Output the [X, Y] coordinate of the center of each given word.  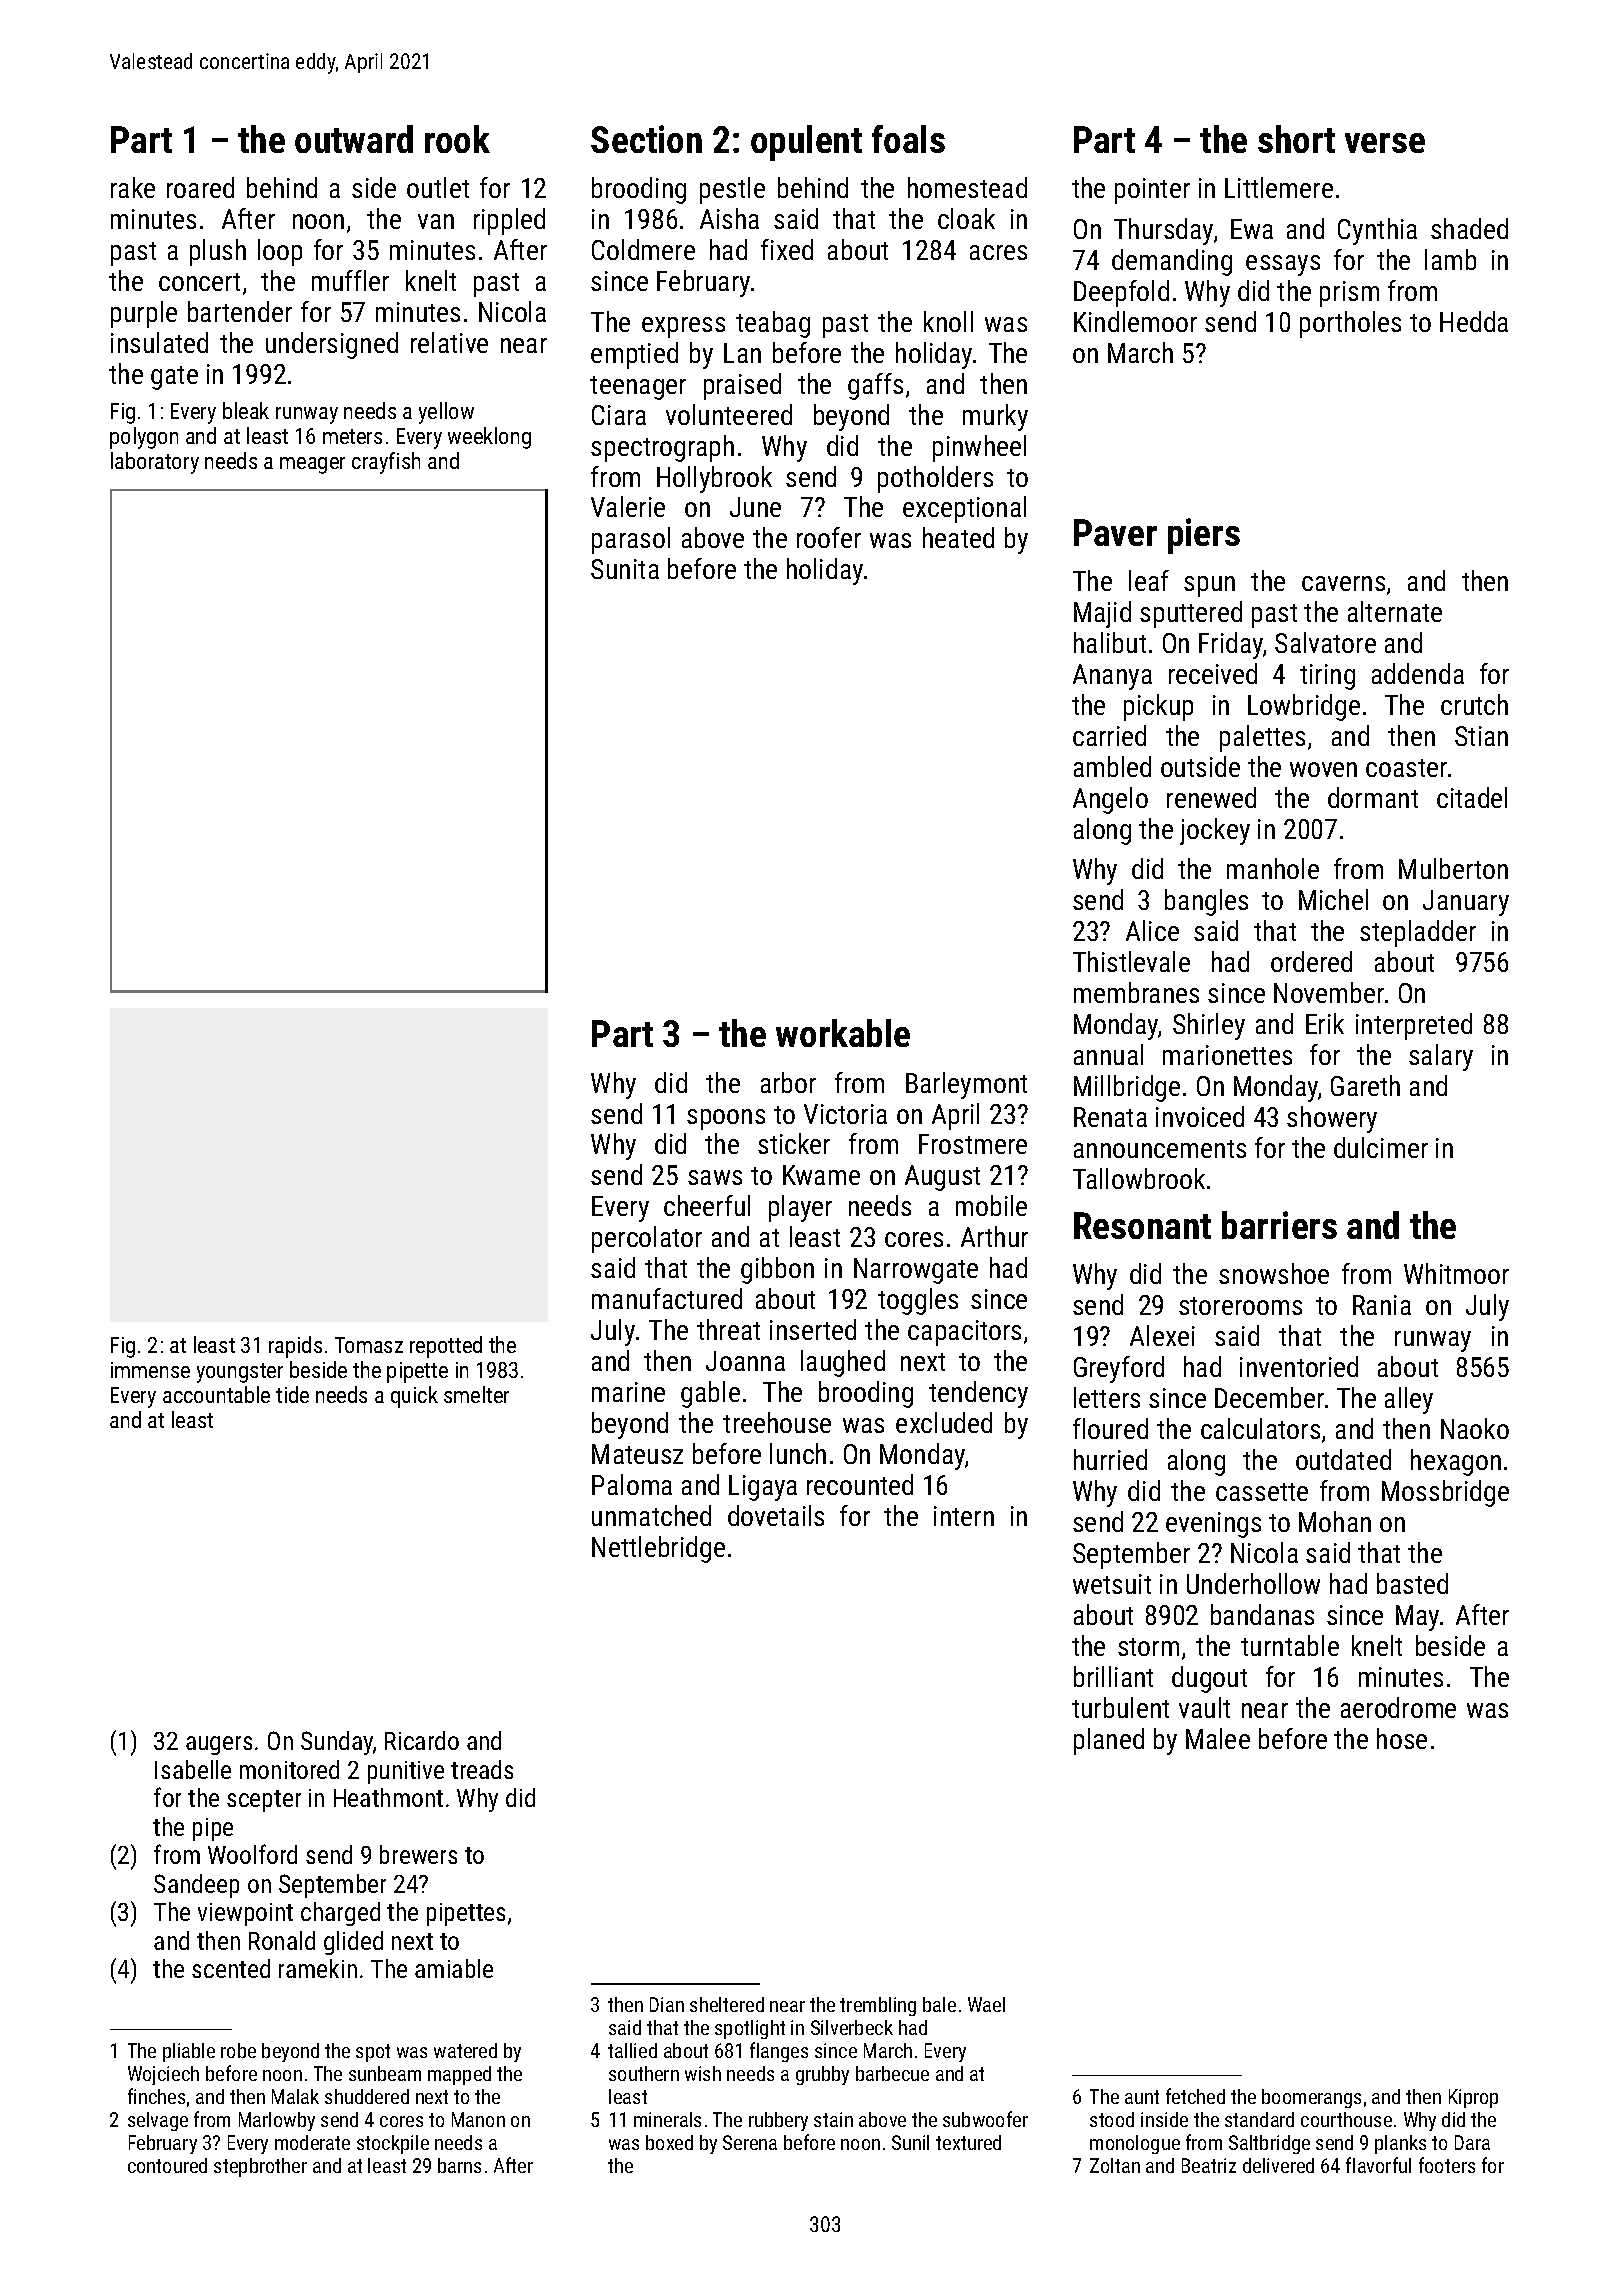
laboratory [155, 463]
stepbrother [260, 2167]
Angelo [1110, 800]
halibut [1110, 642]
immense [150, 1370]
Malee [1218, 1738]
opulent [806, 143]
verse [1385, 143]
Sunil [910, 2142]
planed [1109, 1741]
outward [354, 139]
